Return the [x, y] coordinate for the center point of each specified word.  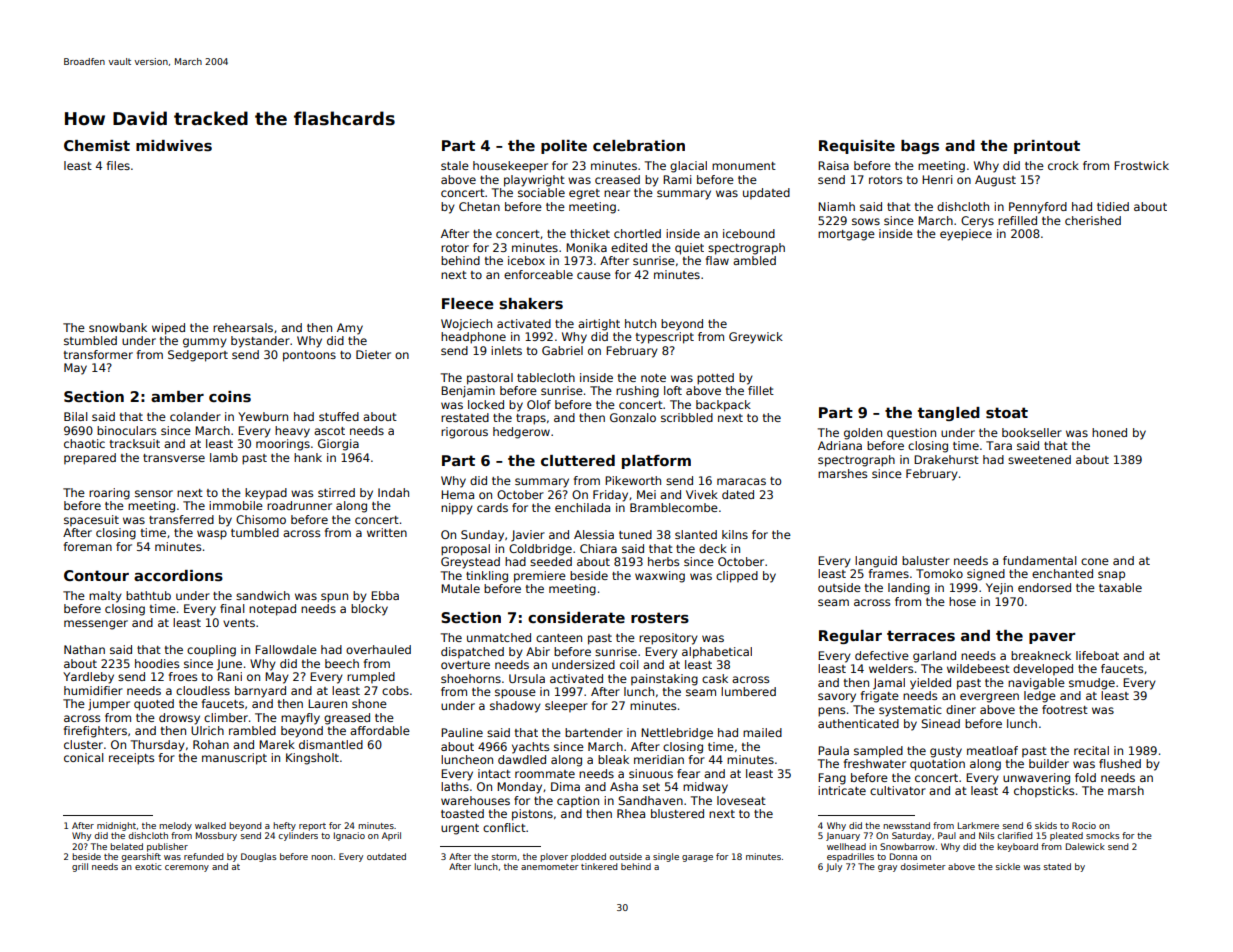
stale [455, 165]
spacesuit [91, 521]
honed [1109, 432]
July [834, 867]
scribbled [687, 417]
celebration [639, 145]
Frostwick [1141, 165]
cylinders [298, 836]
